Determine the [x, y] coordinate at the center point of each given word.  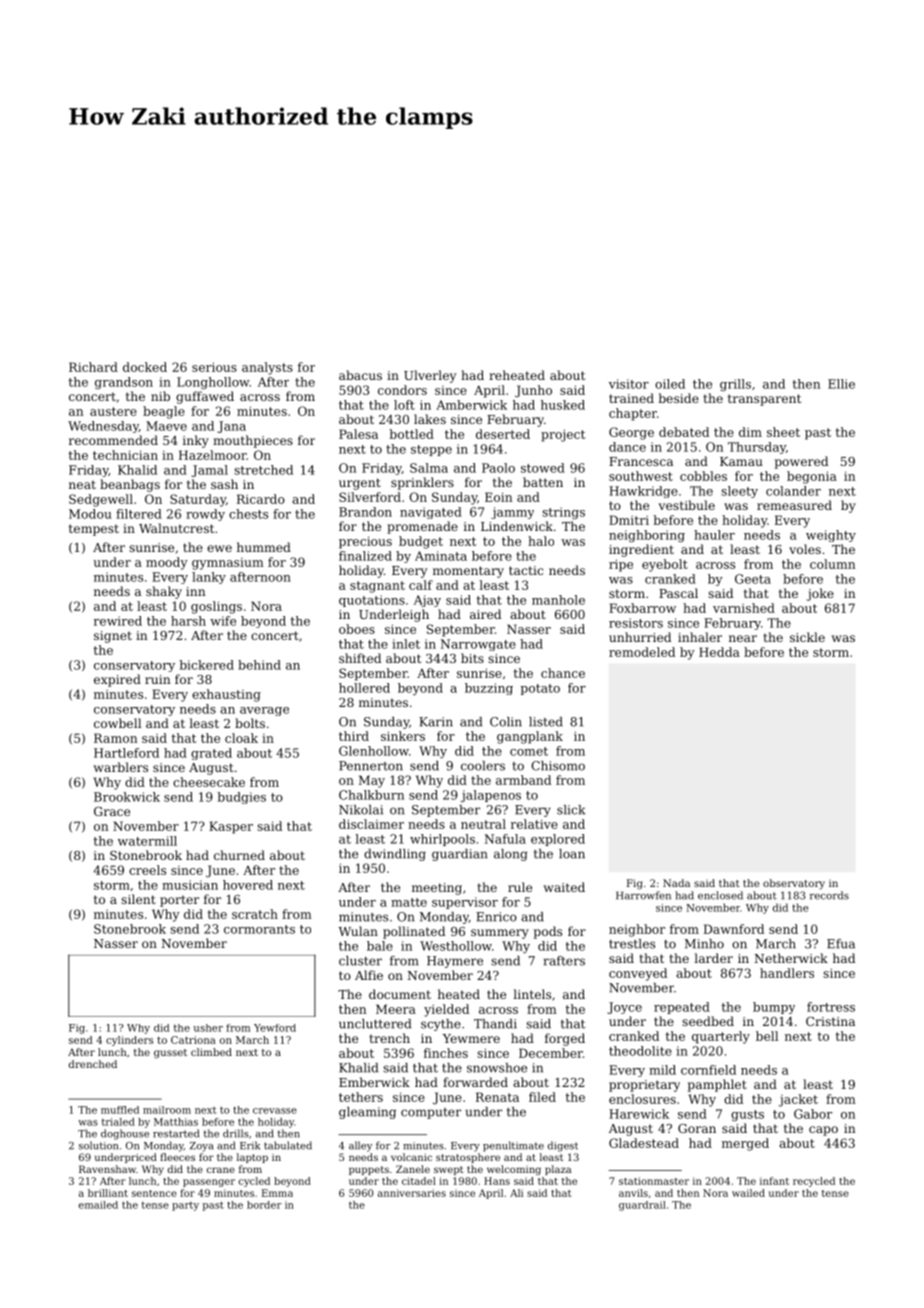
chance [563, 673]
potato [540, 689]
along [511, 855]
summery [500, 934]
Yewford [275, 1028]
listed [546, 722]
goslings [216, 607]
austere [113, 411]
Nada [676, 883]
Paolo [498, 468]
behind [259, 665]
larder [713, 958]
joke [820, 594]
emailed [98, 1205]
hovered [248, 885]
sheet [783, 432]
